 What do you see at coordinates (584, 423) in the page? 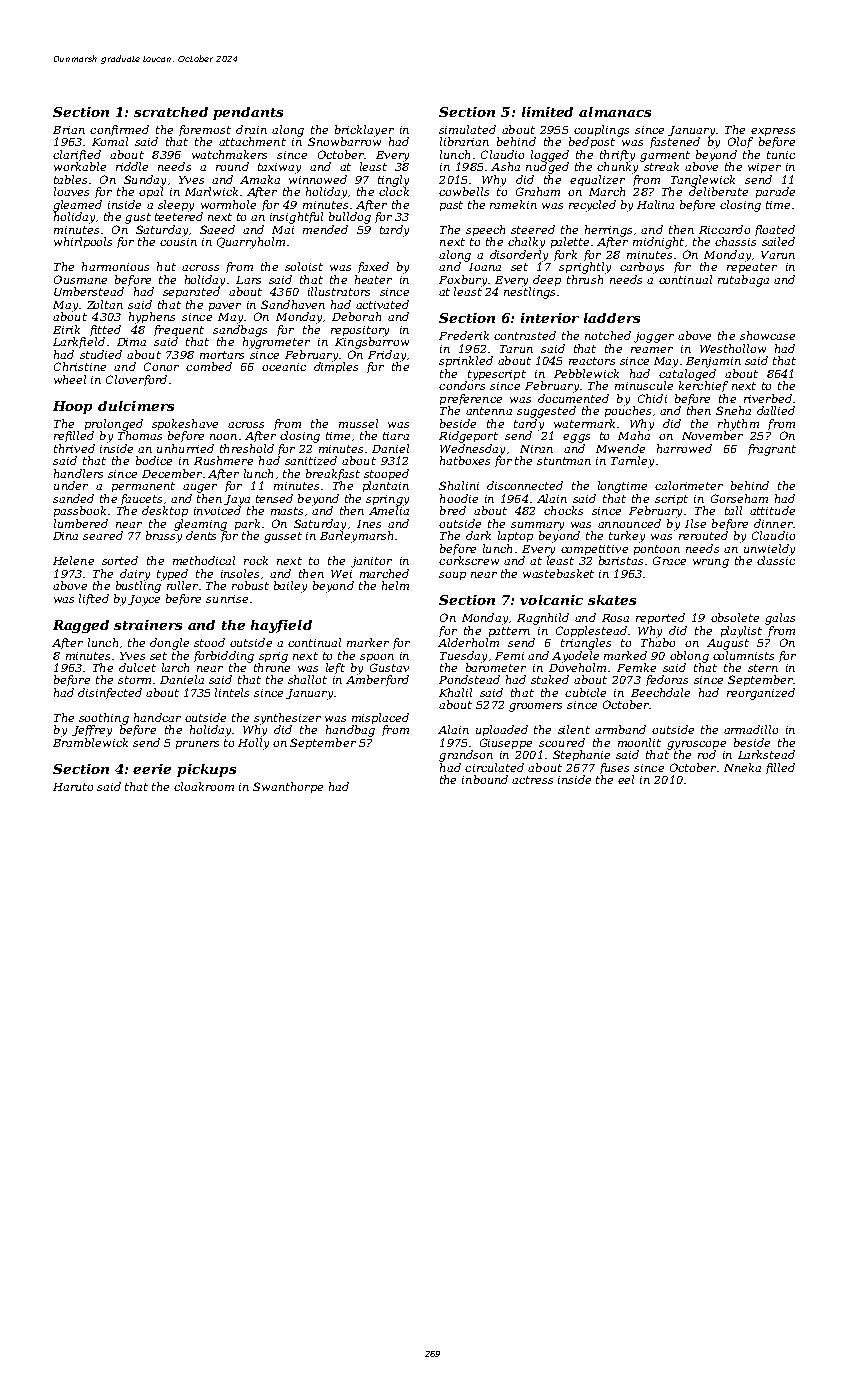
I see `watermark` at bounding box center [584, 423].
